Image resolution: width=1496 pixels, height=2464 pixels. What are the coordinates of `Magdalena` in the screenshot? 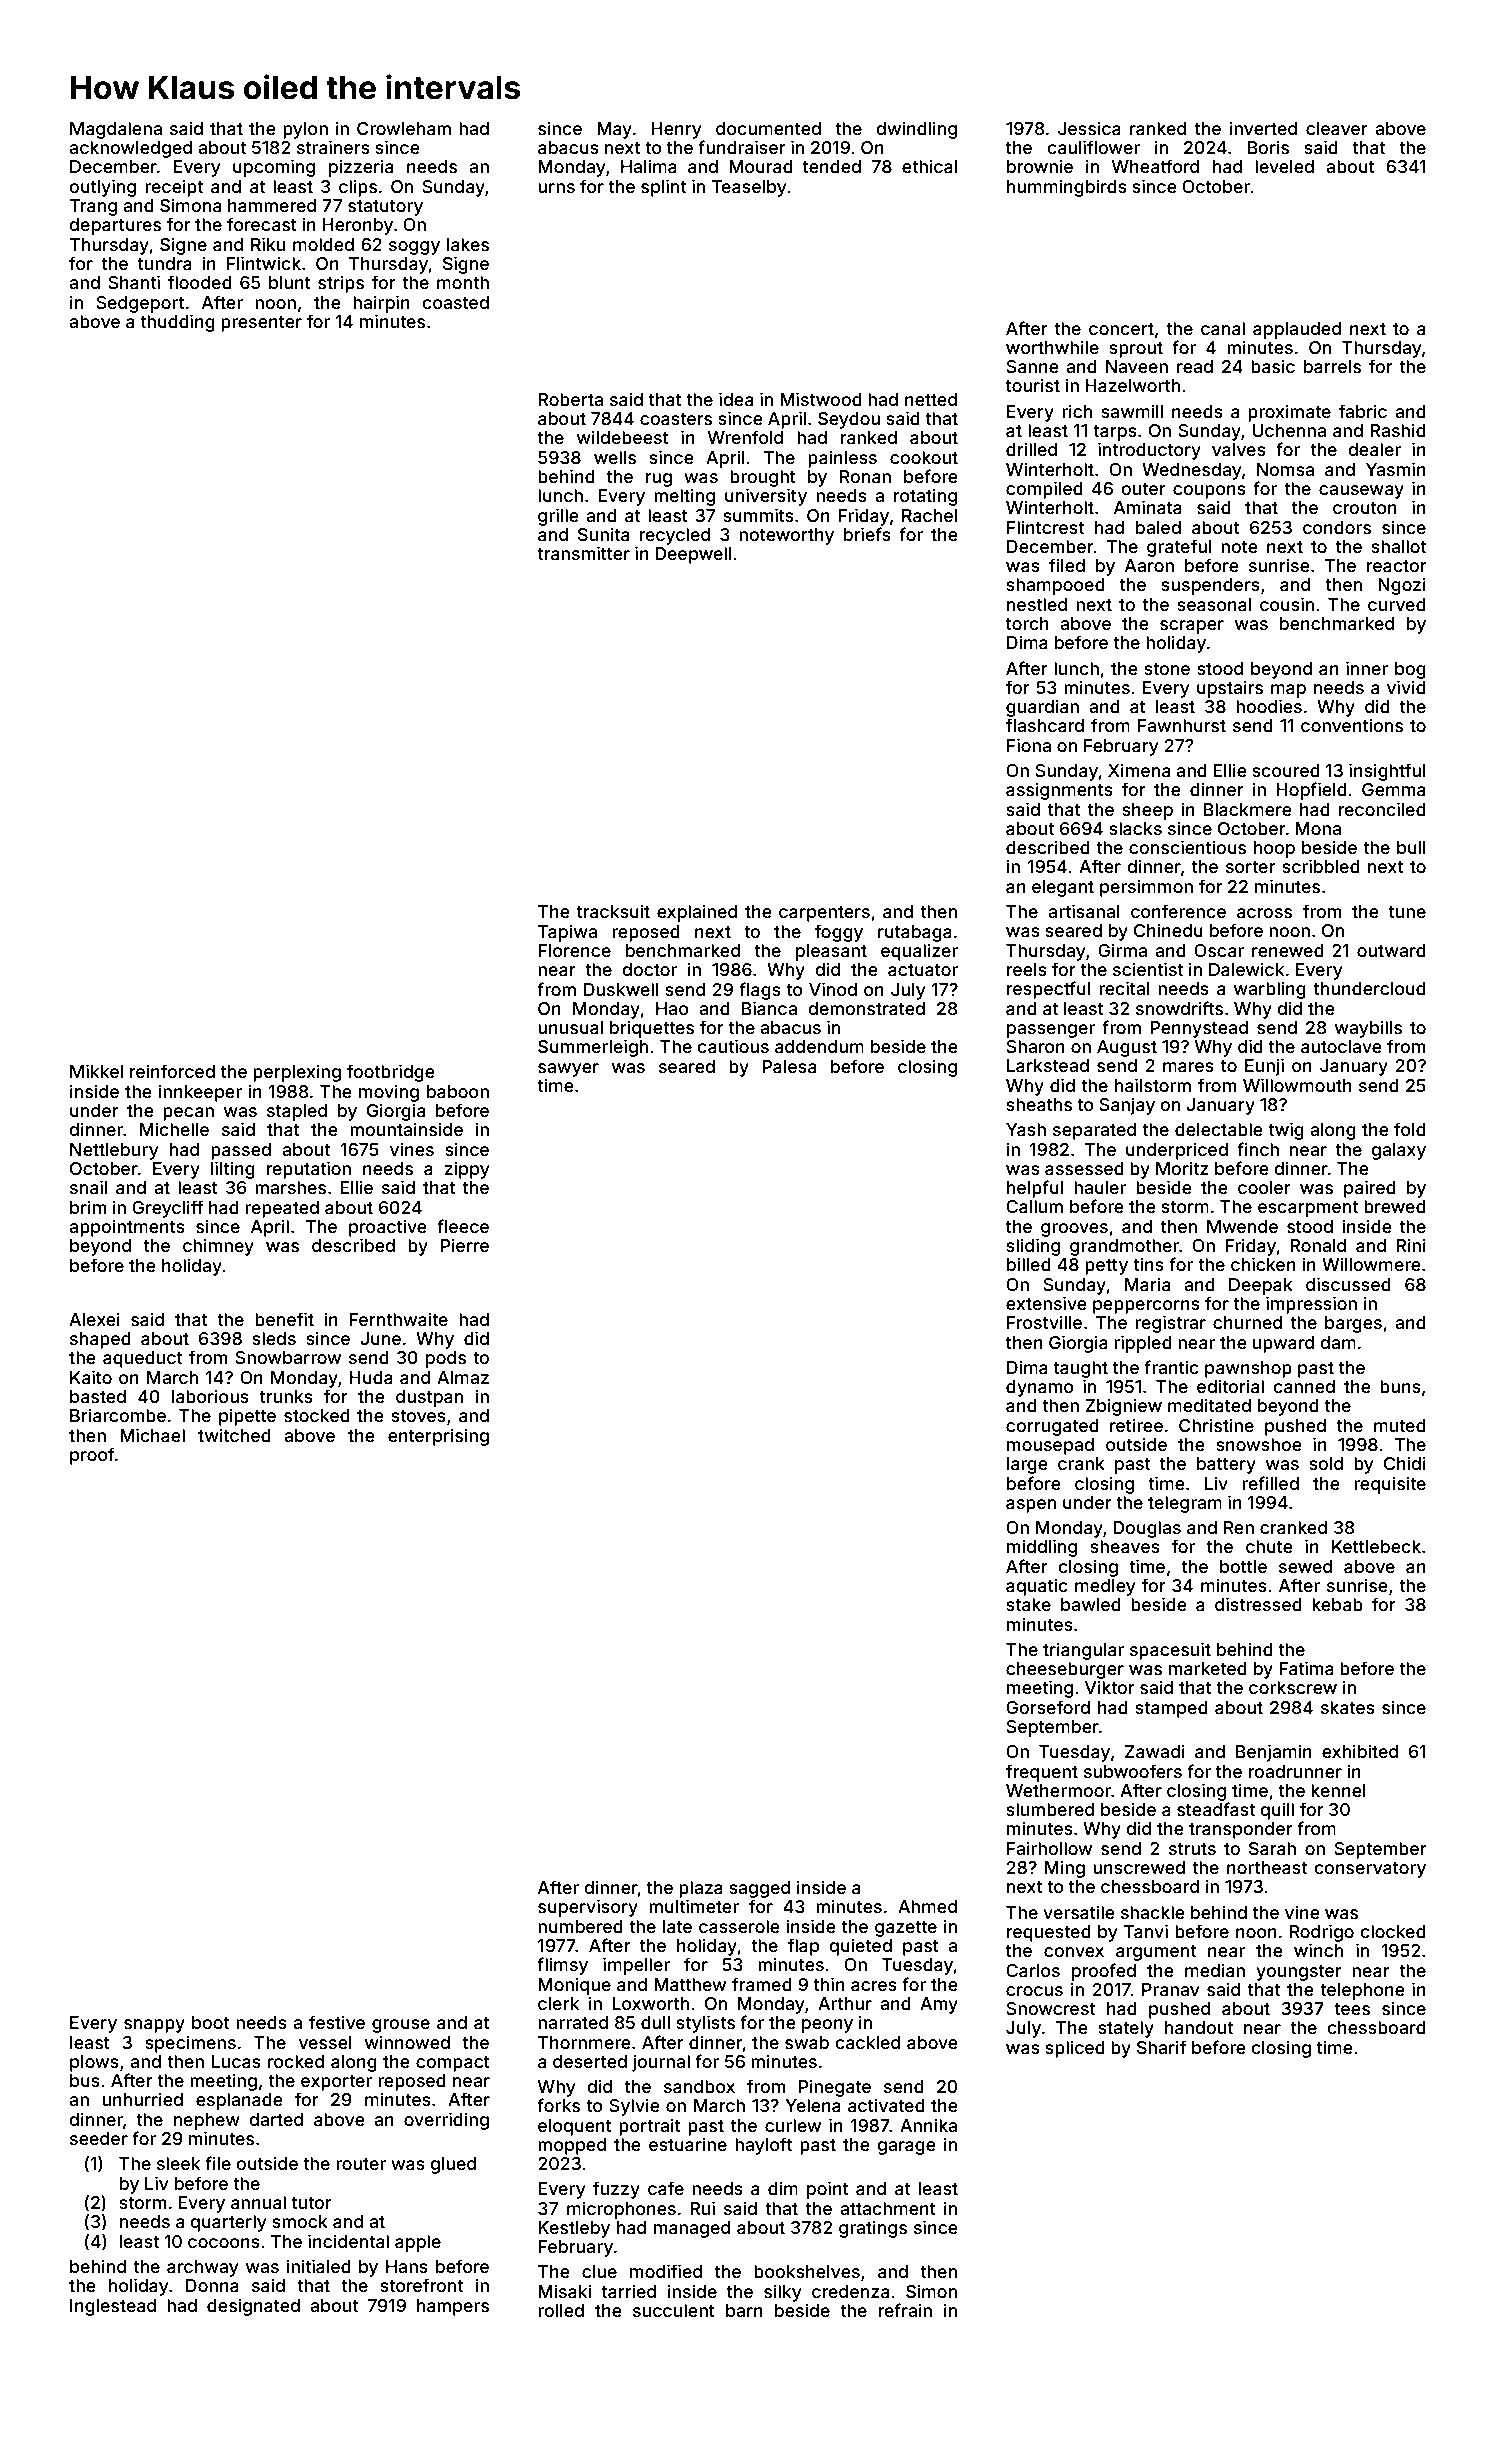 It's located at (116, 130).
